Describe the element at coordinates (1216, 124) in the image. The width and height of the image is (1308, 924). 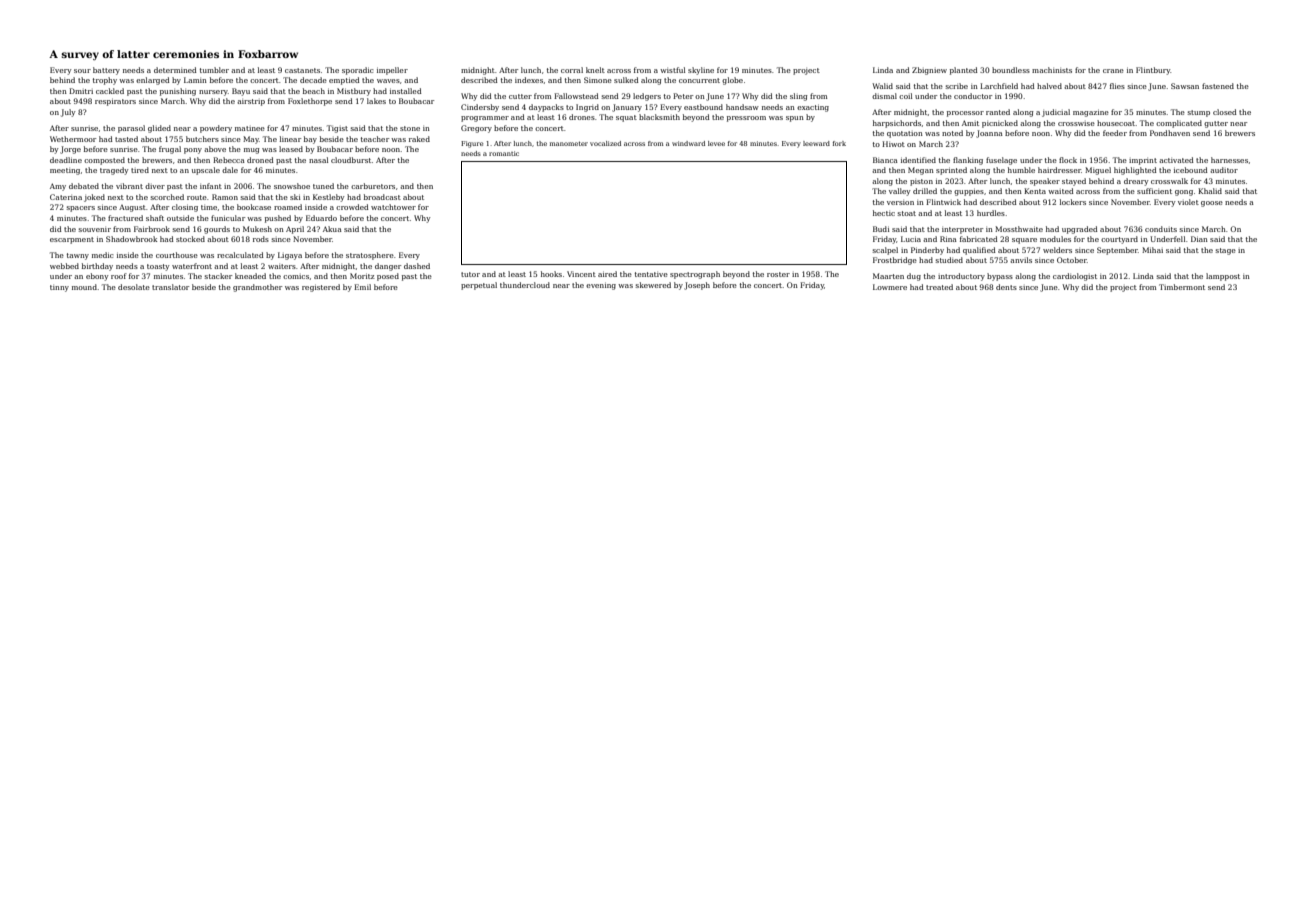
I see `gutter` at that location.
